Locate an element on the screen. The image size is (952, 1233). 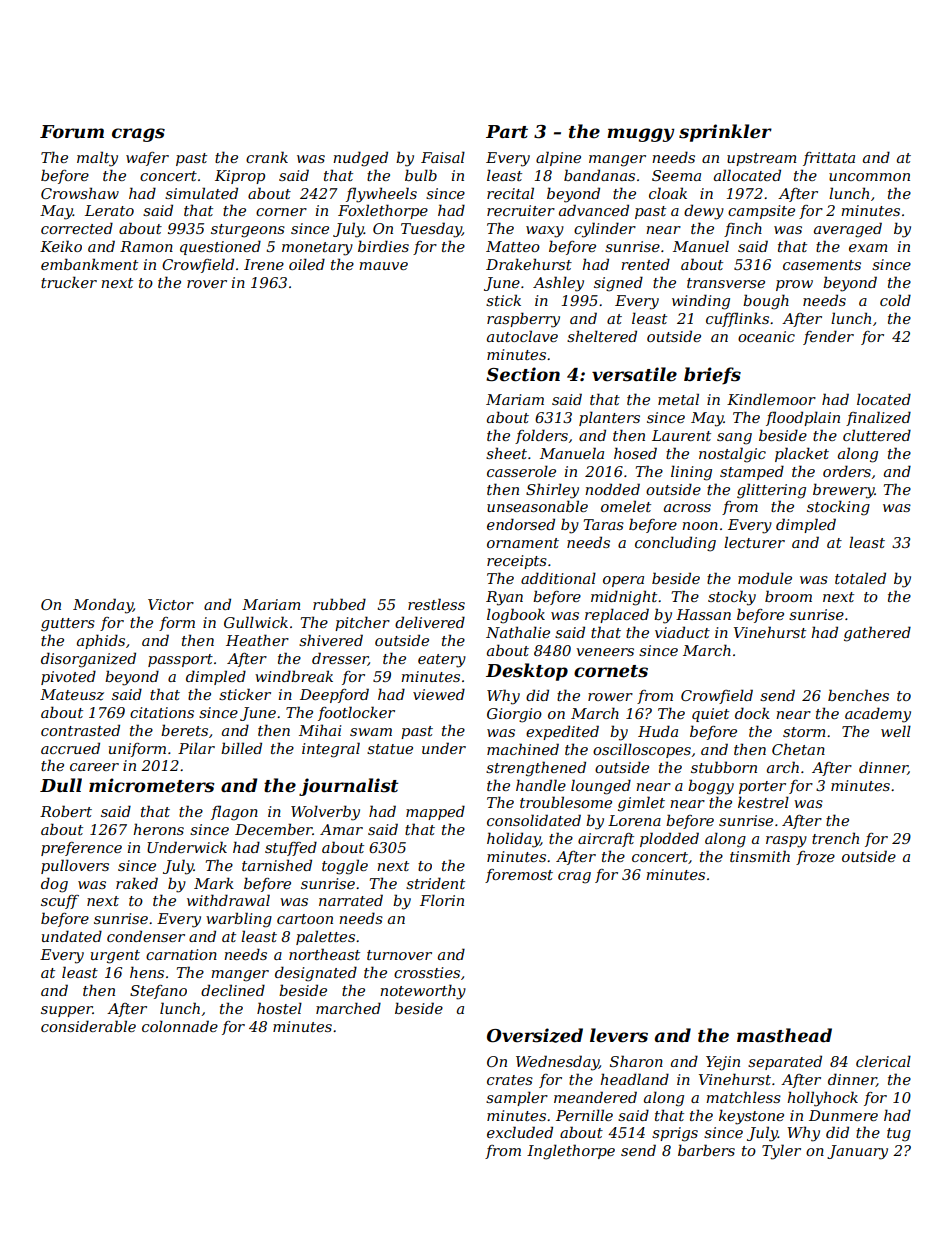
levers is located at coordinates (619, 1035).
